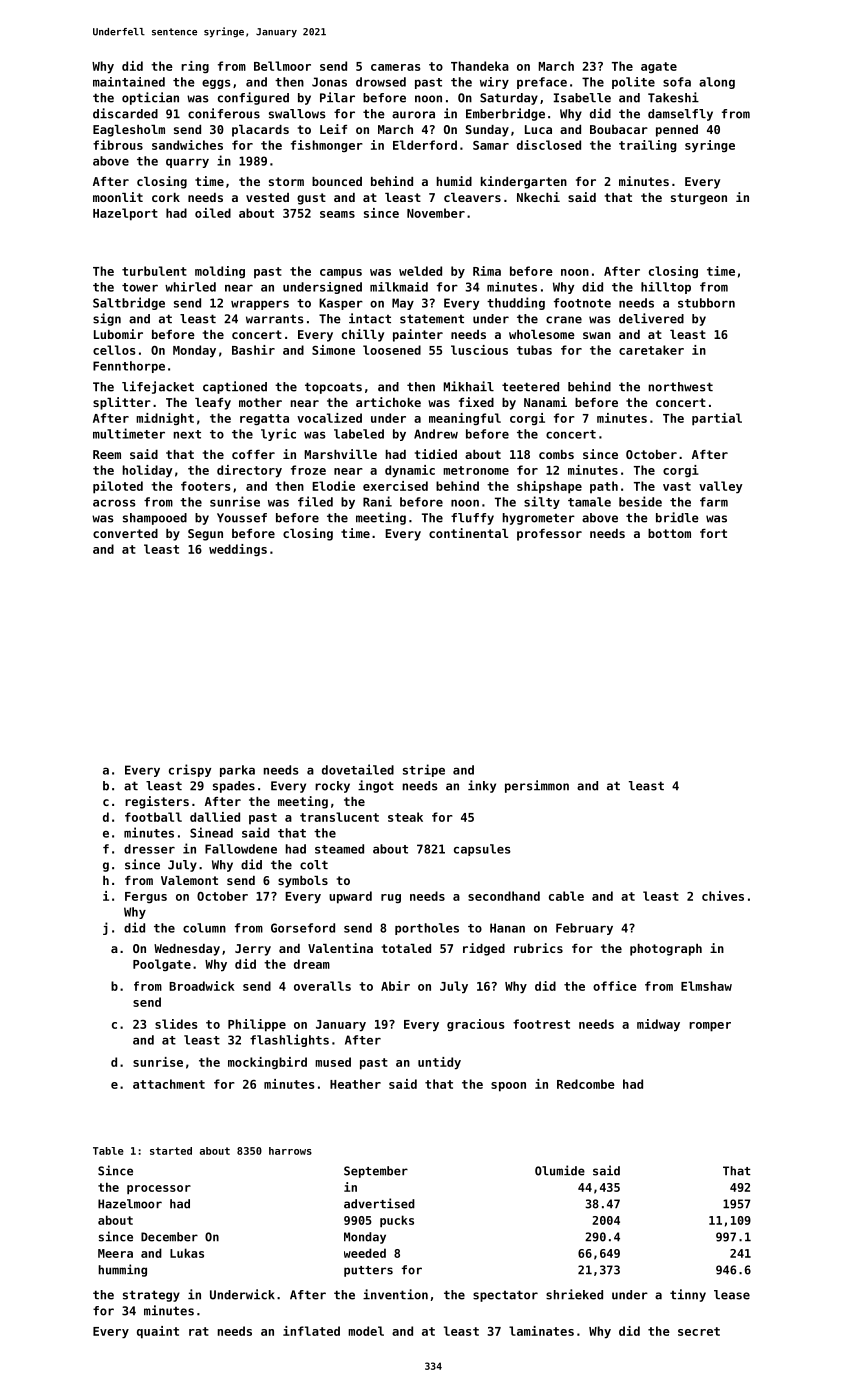 The image size is (849, 1400). What do you see at coordinates (484, 949) in the screenshot?
I see `ridged` at bounding box center [484, 949].
